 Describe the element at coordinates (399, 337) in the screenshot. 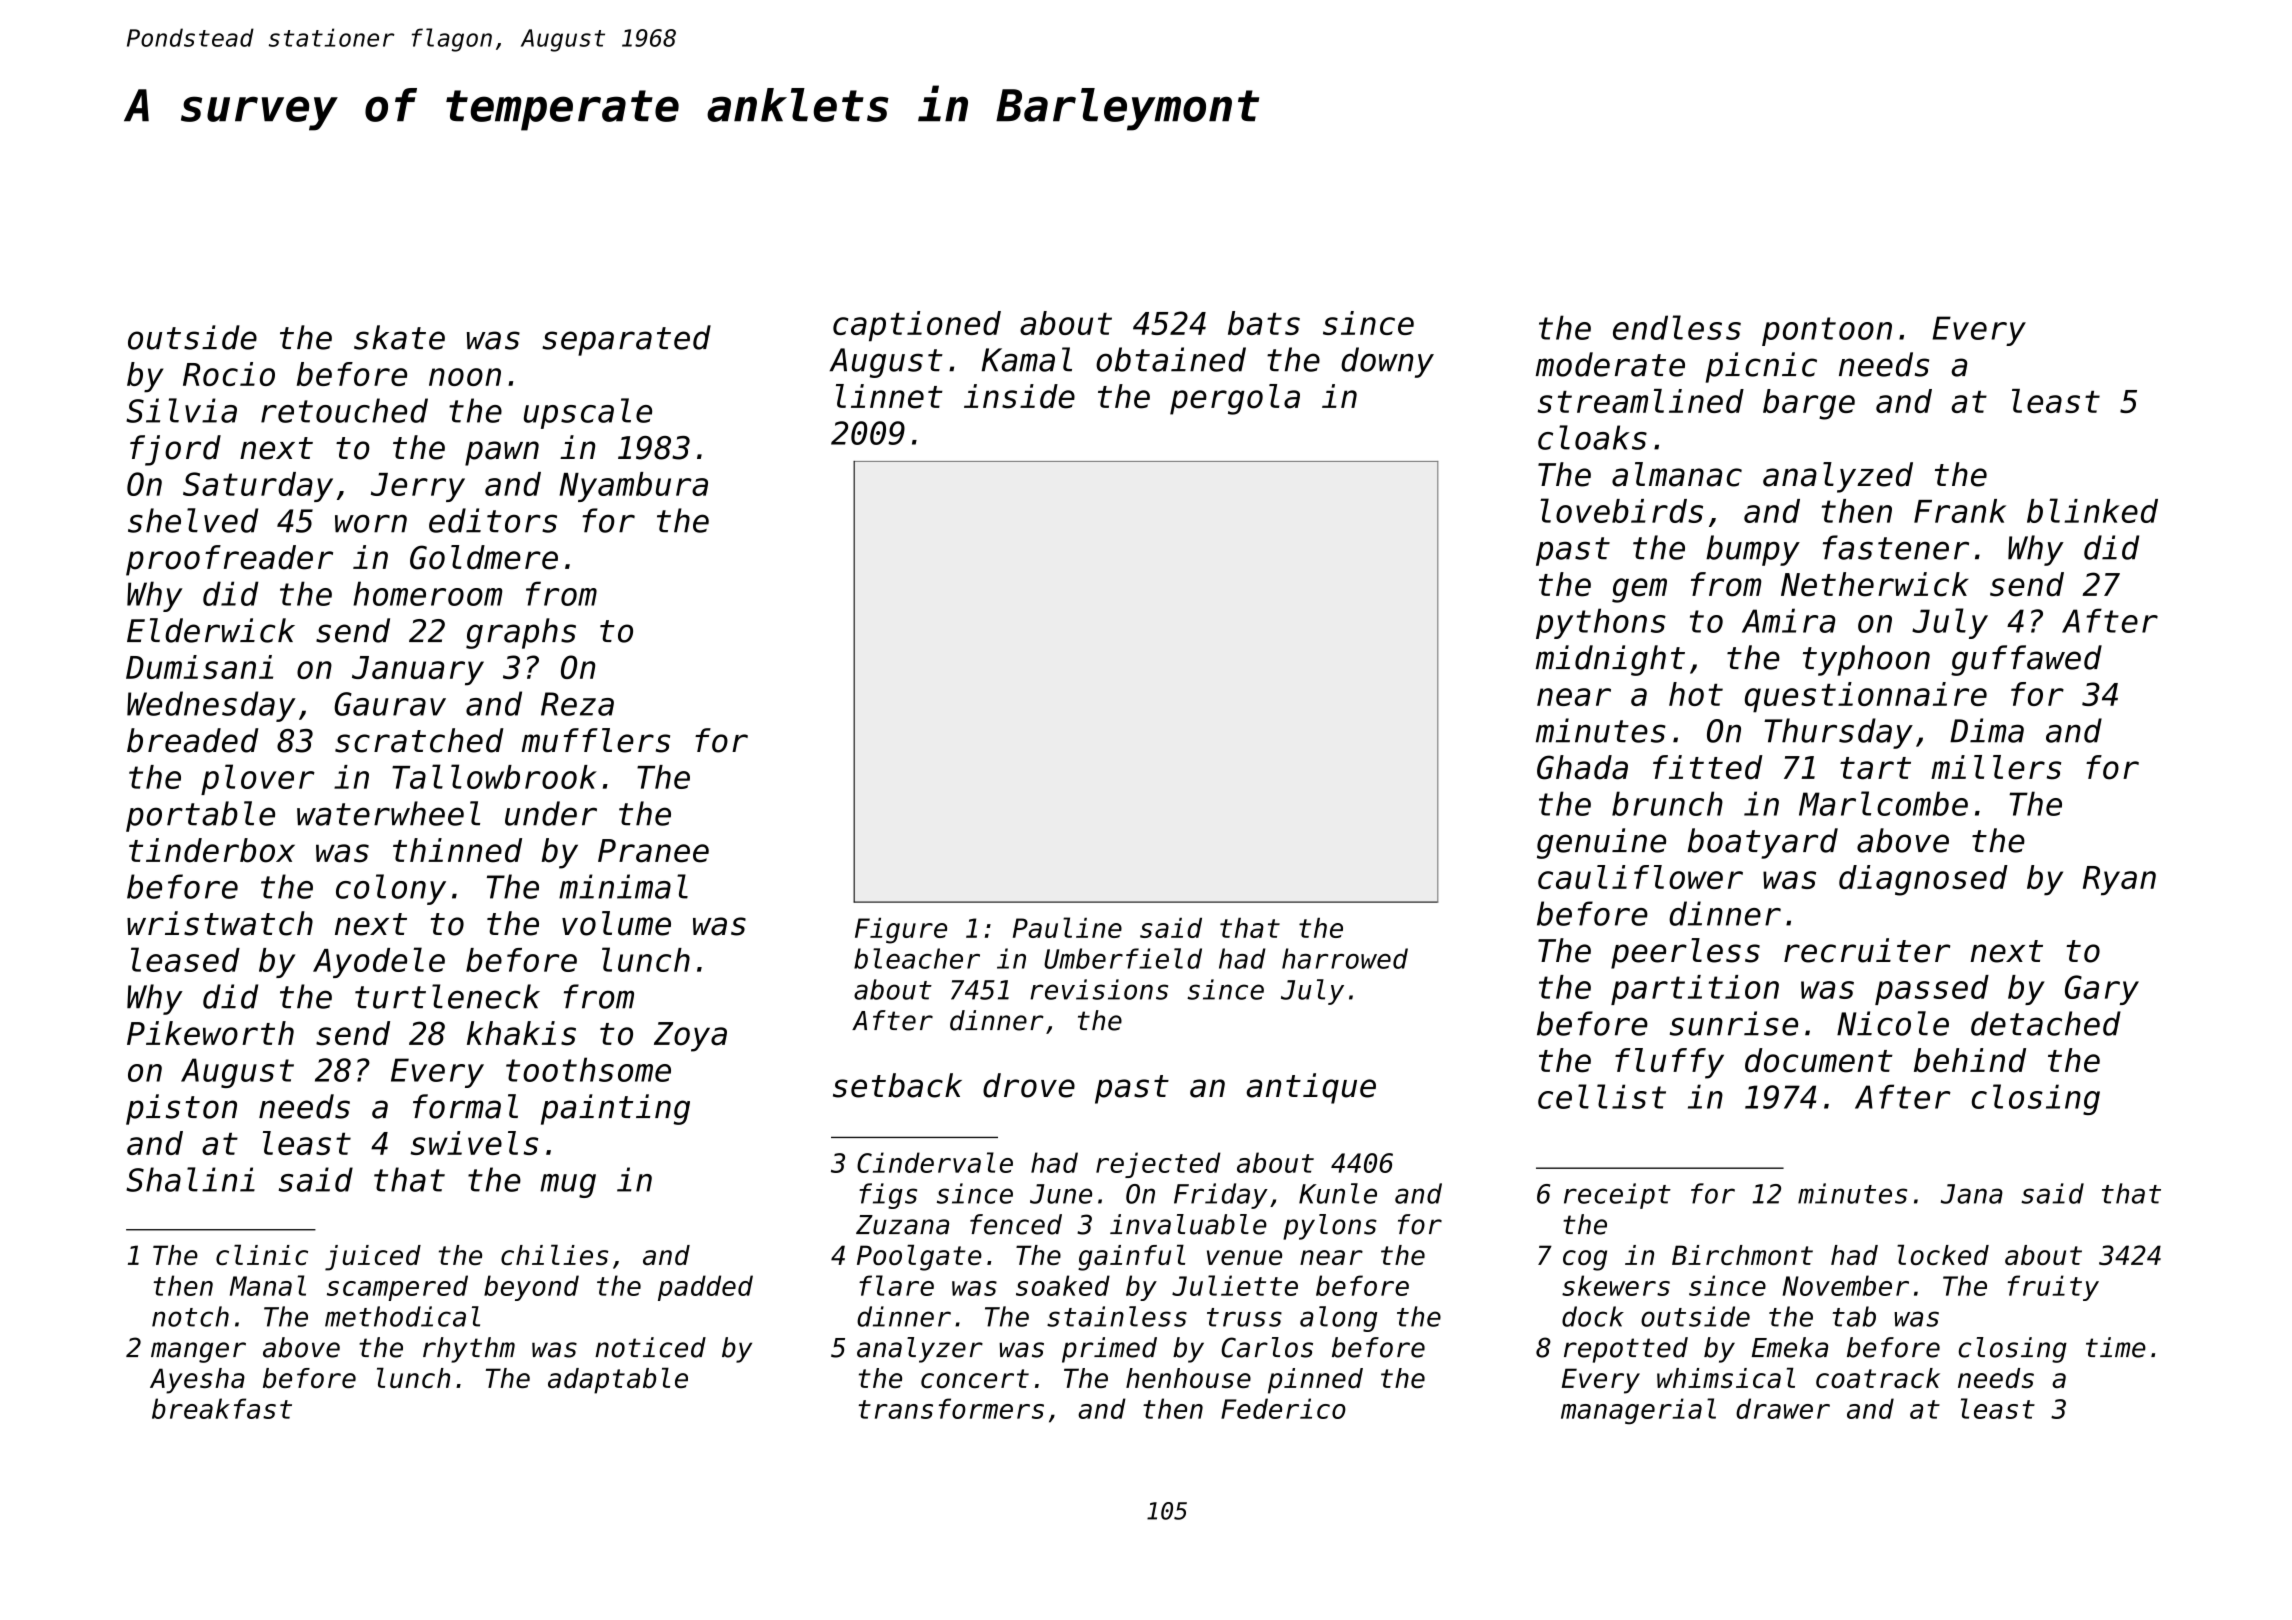

I see `skate` at that location.
